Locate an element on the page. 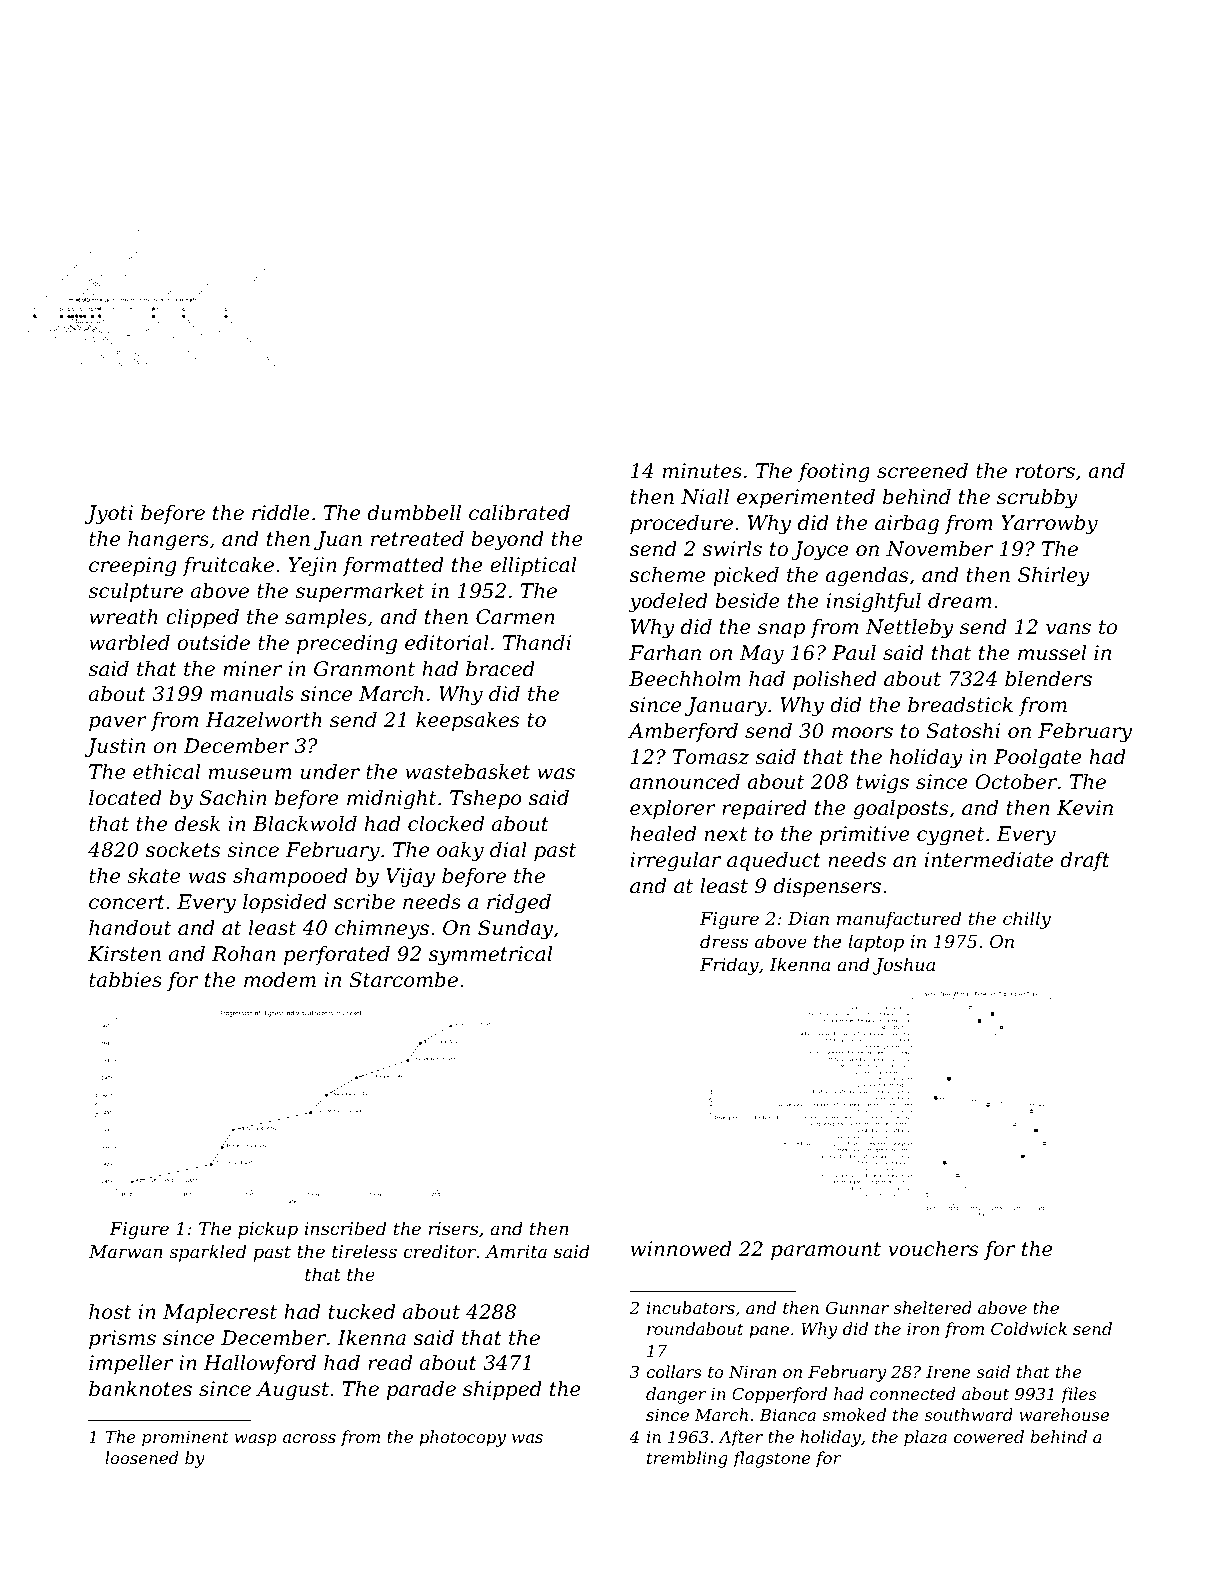 The height and width of the image is (1580, 1221). pickup is located at coordinates (268, 1230).
